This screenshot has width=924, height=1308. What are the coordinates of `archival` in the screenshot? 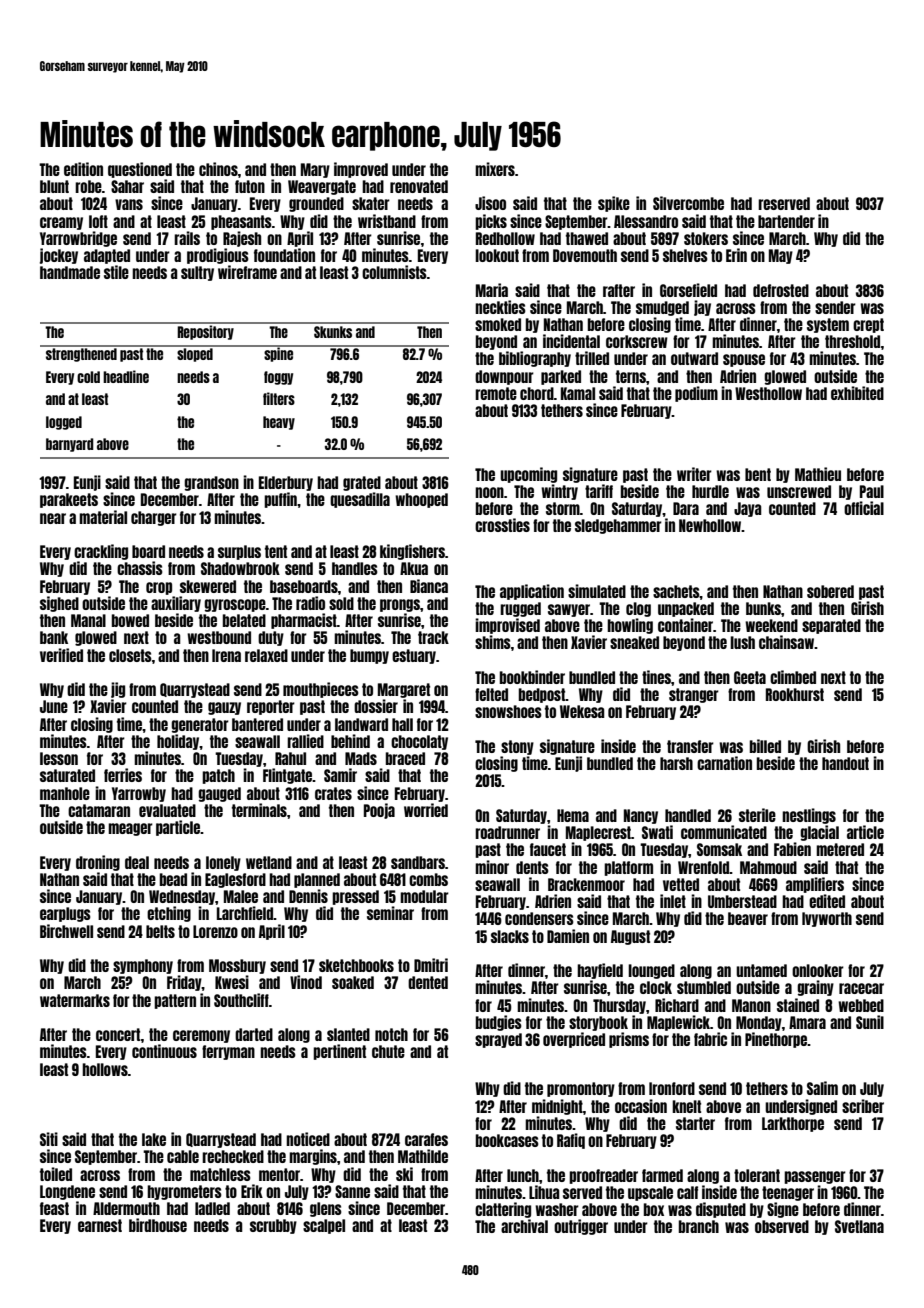 It's located at (524, 1226).
